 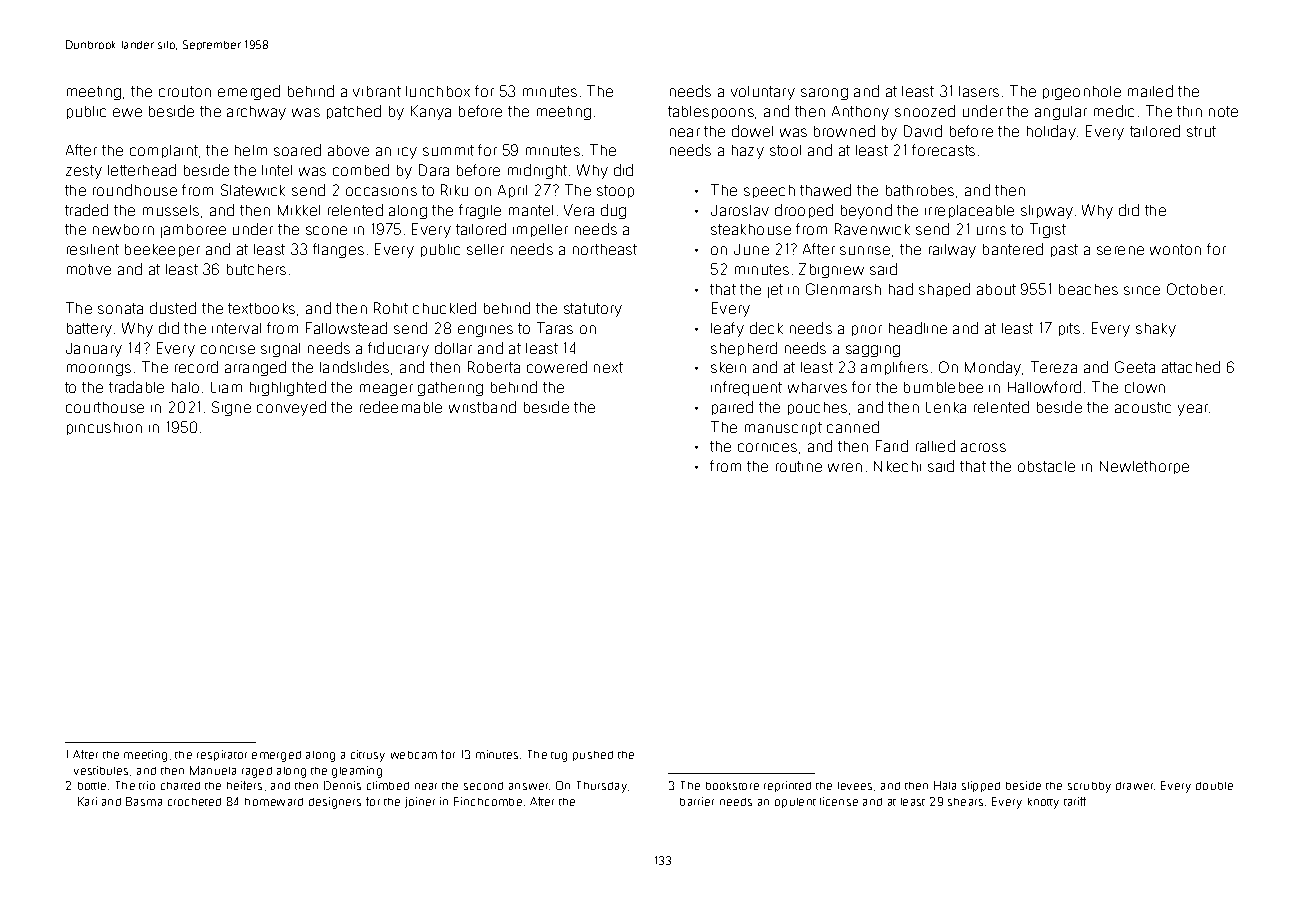 What do you see at coordinates (274, 802) in the screenshot?
I see `homeward` at bounding box center [274, 802].
